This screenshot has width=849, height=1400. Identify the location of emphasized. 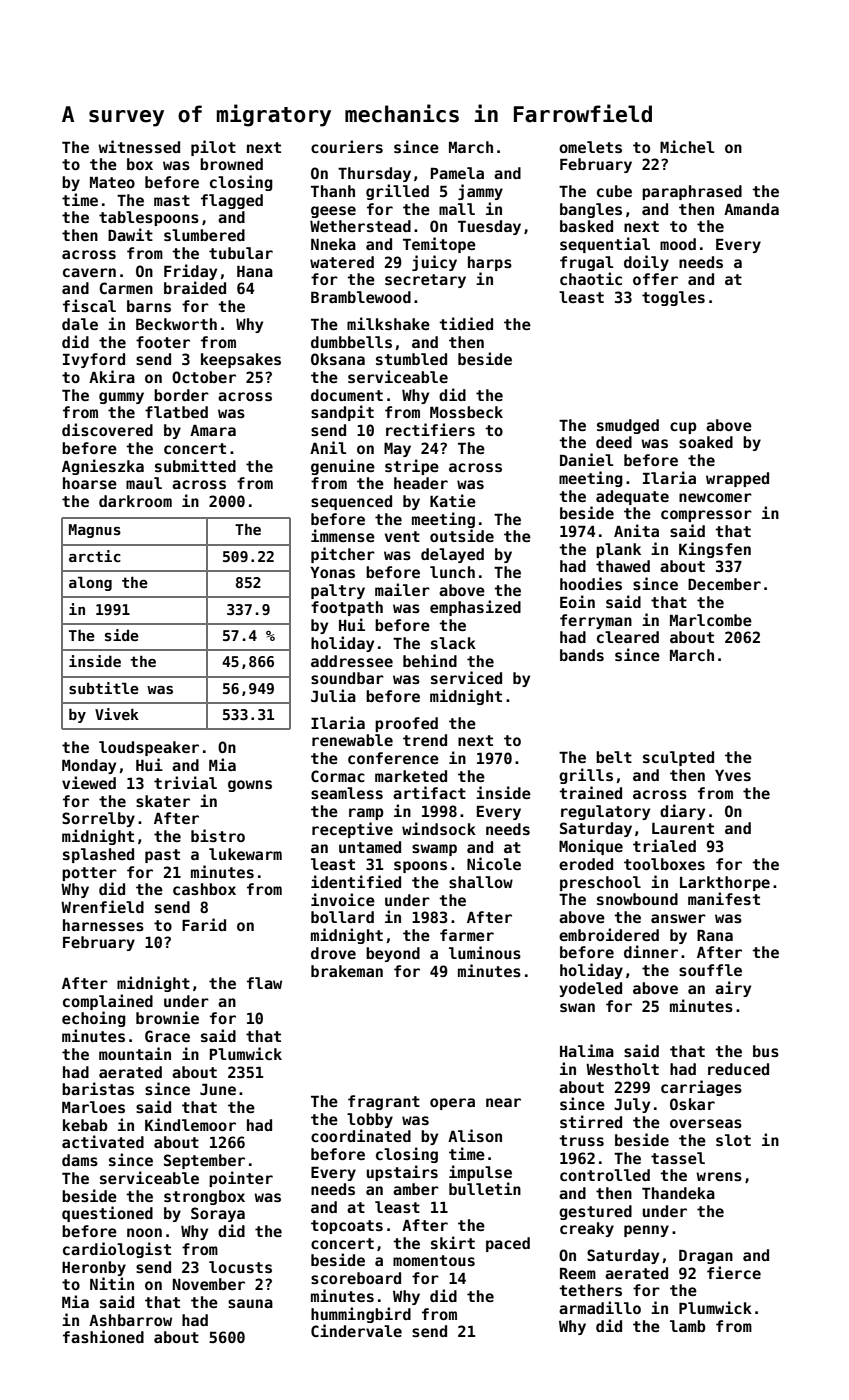
(475, 608).
